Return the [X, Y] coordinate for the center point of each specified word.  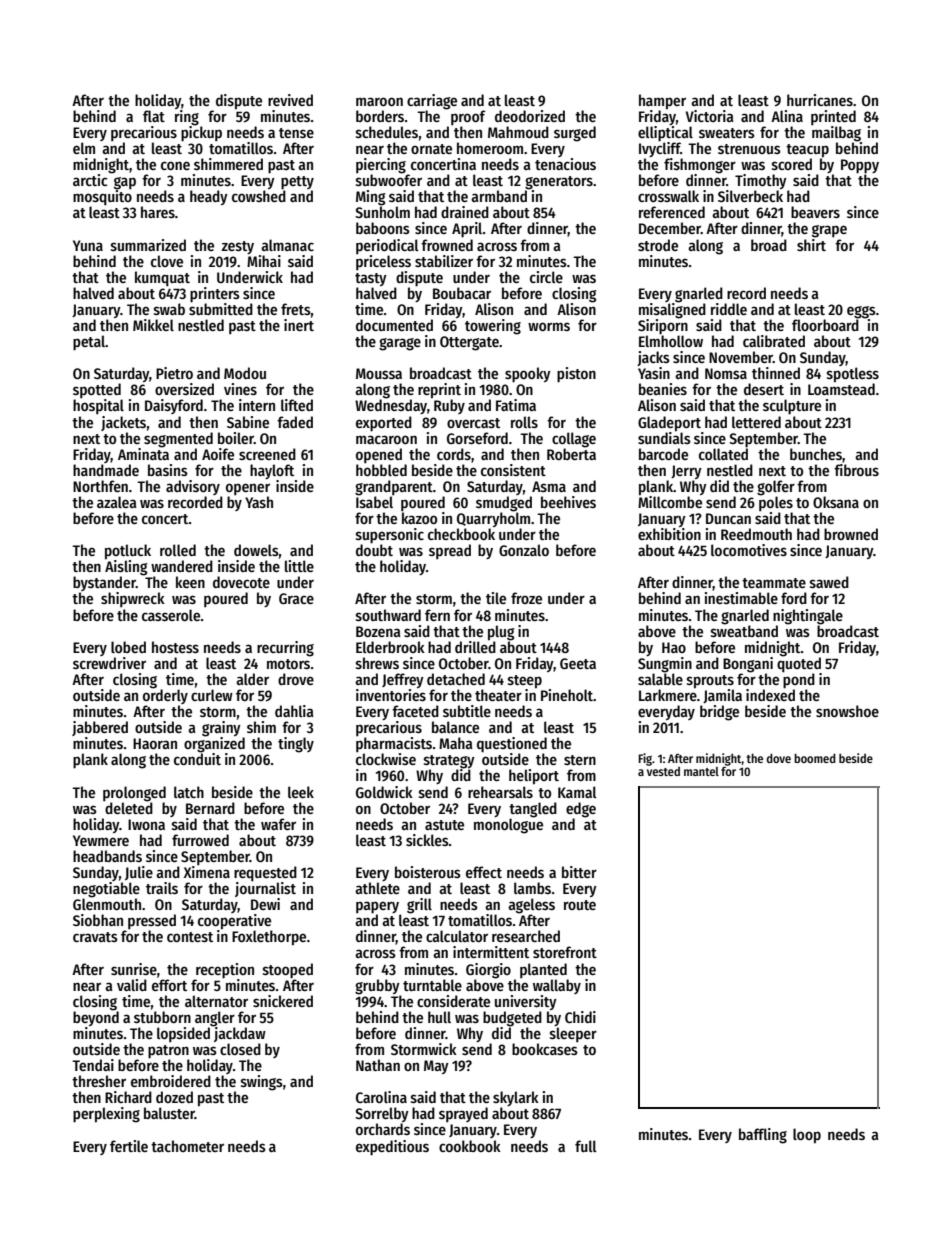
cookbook [470, 1146]
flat [154, 116]
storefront [565, 952]
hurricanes [820, 100]
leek [301, 792]
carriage [432, 102]
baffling [763, 1136]
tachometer [187, 1146]
